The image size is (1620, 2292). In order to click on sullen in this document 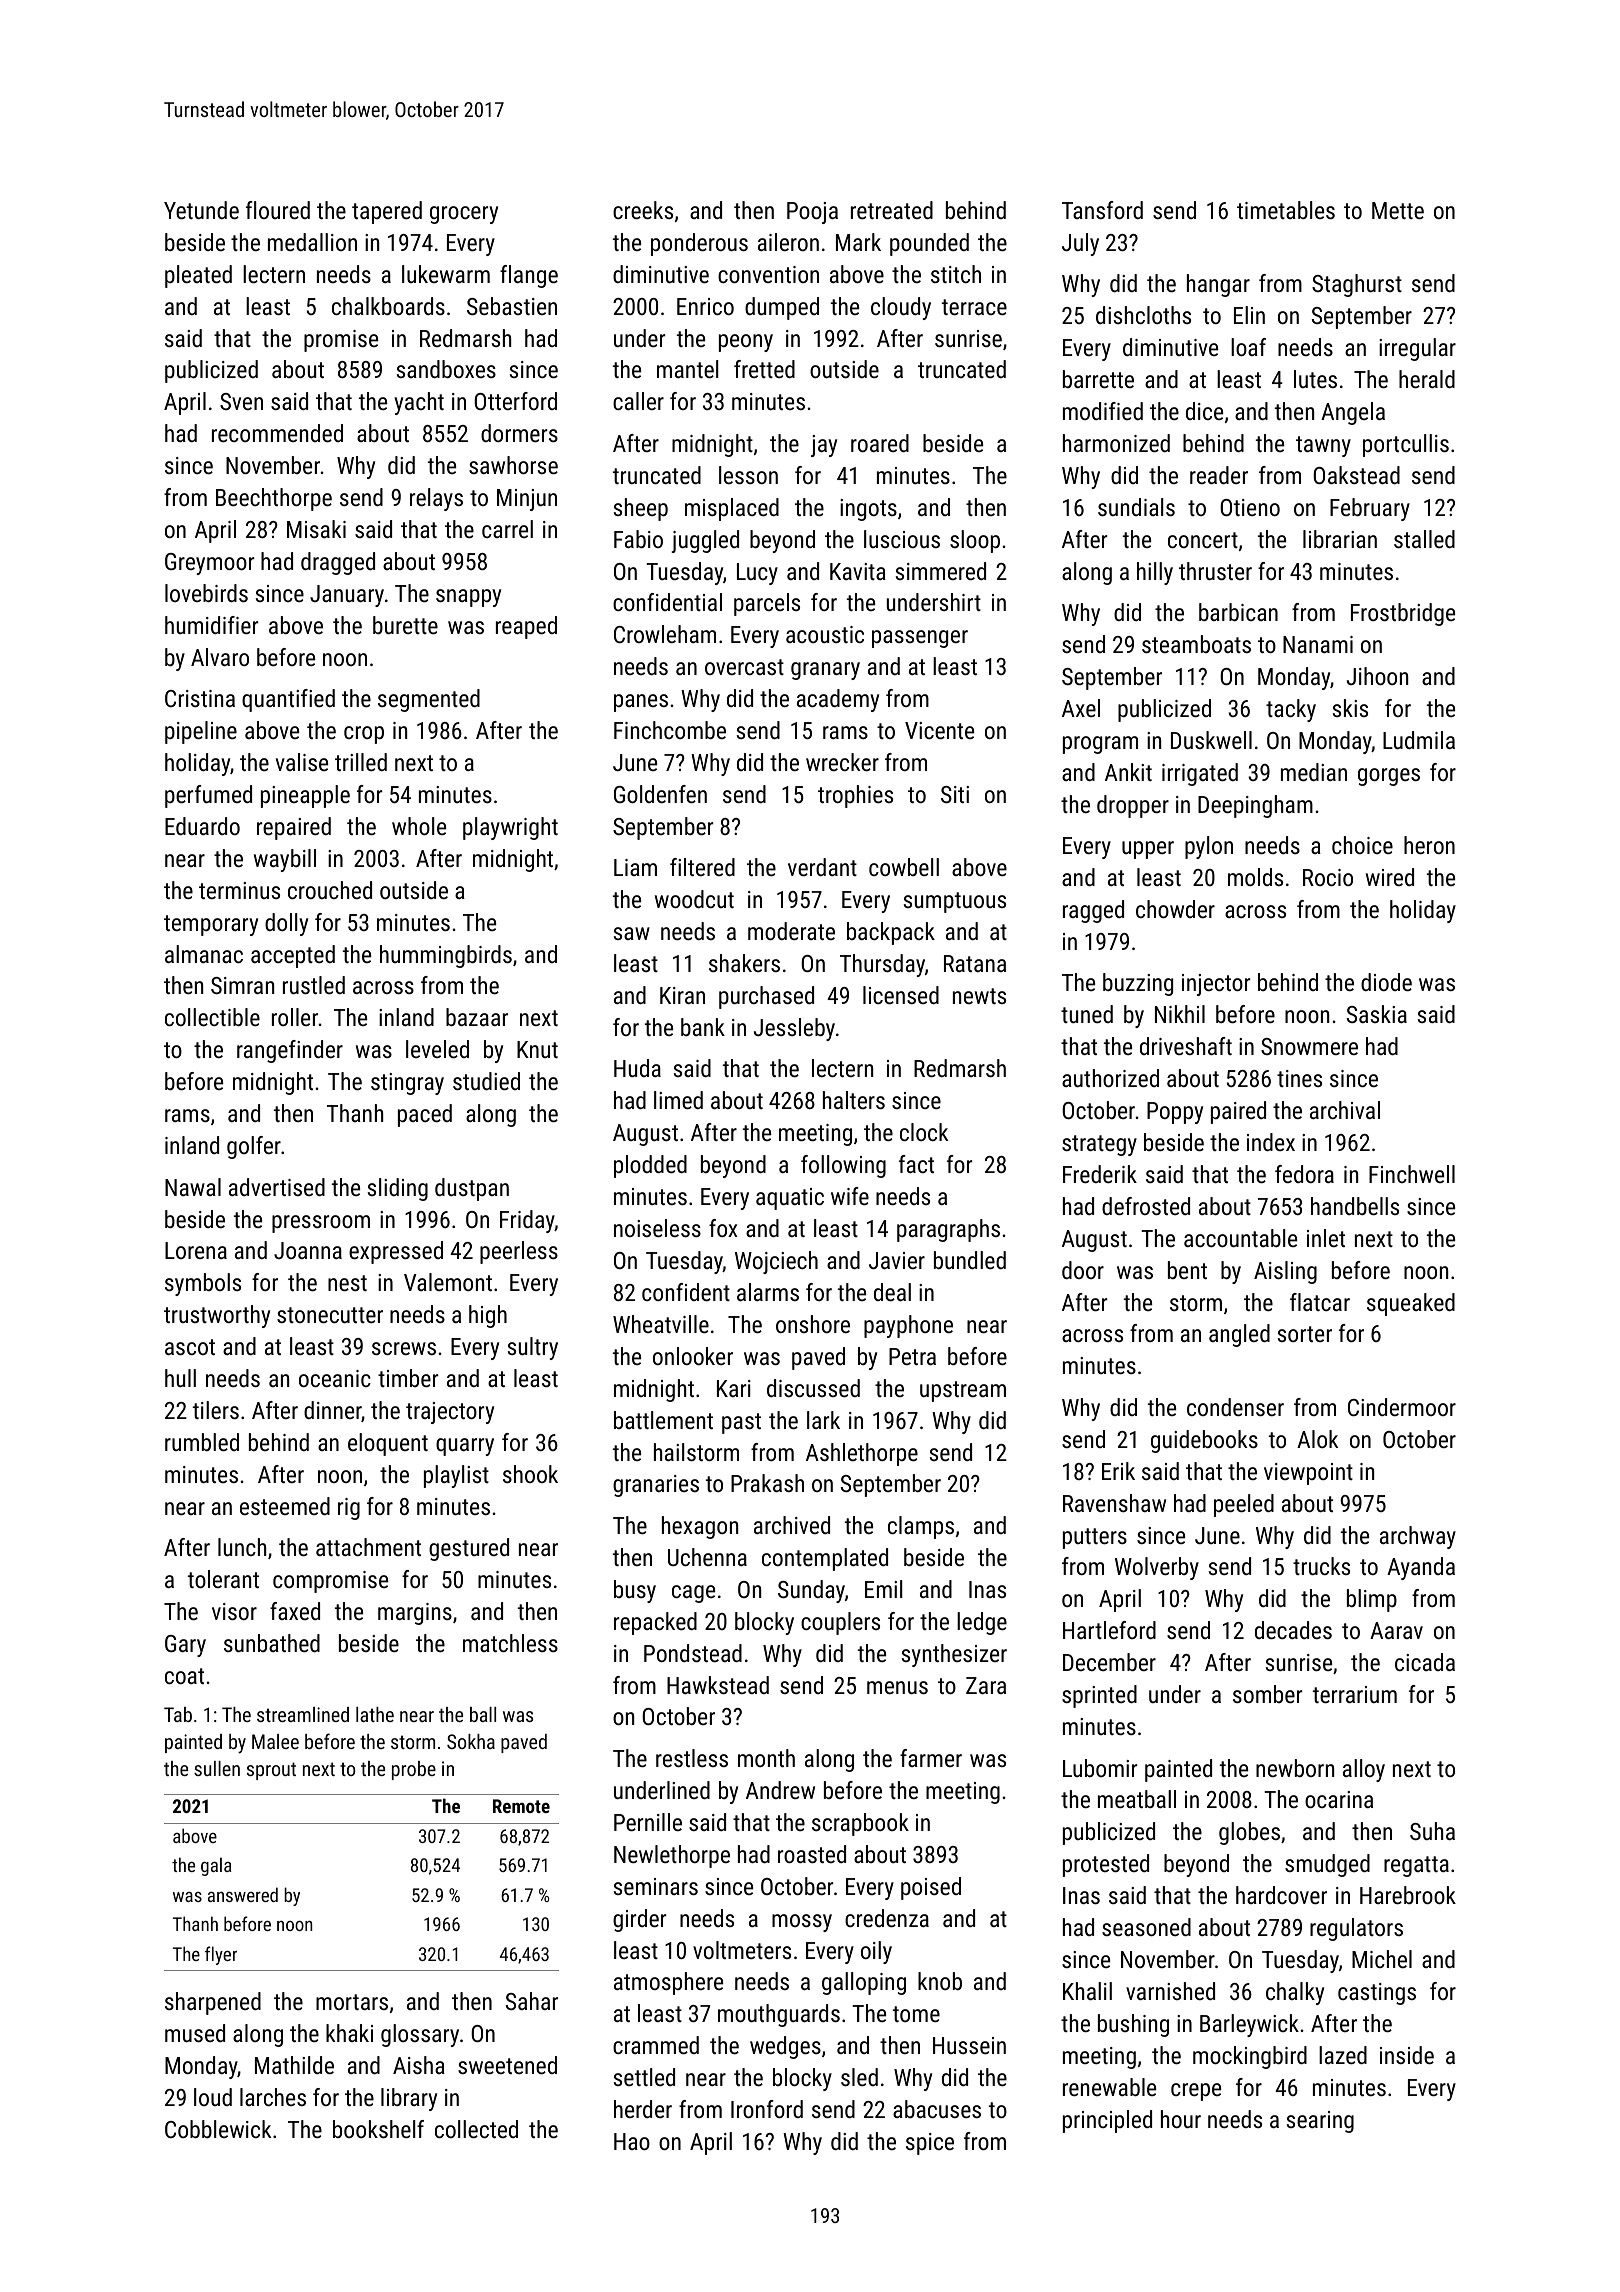, I will do `click(217, 1768)`.
